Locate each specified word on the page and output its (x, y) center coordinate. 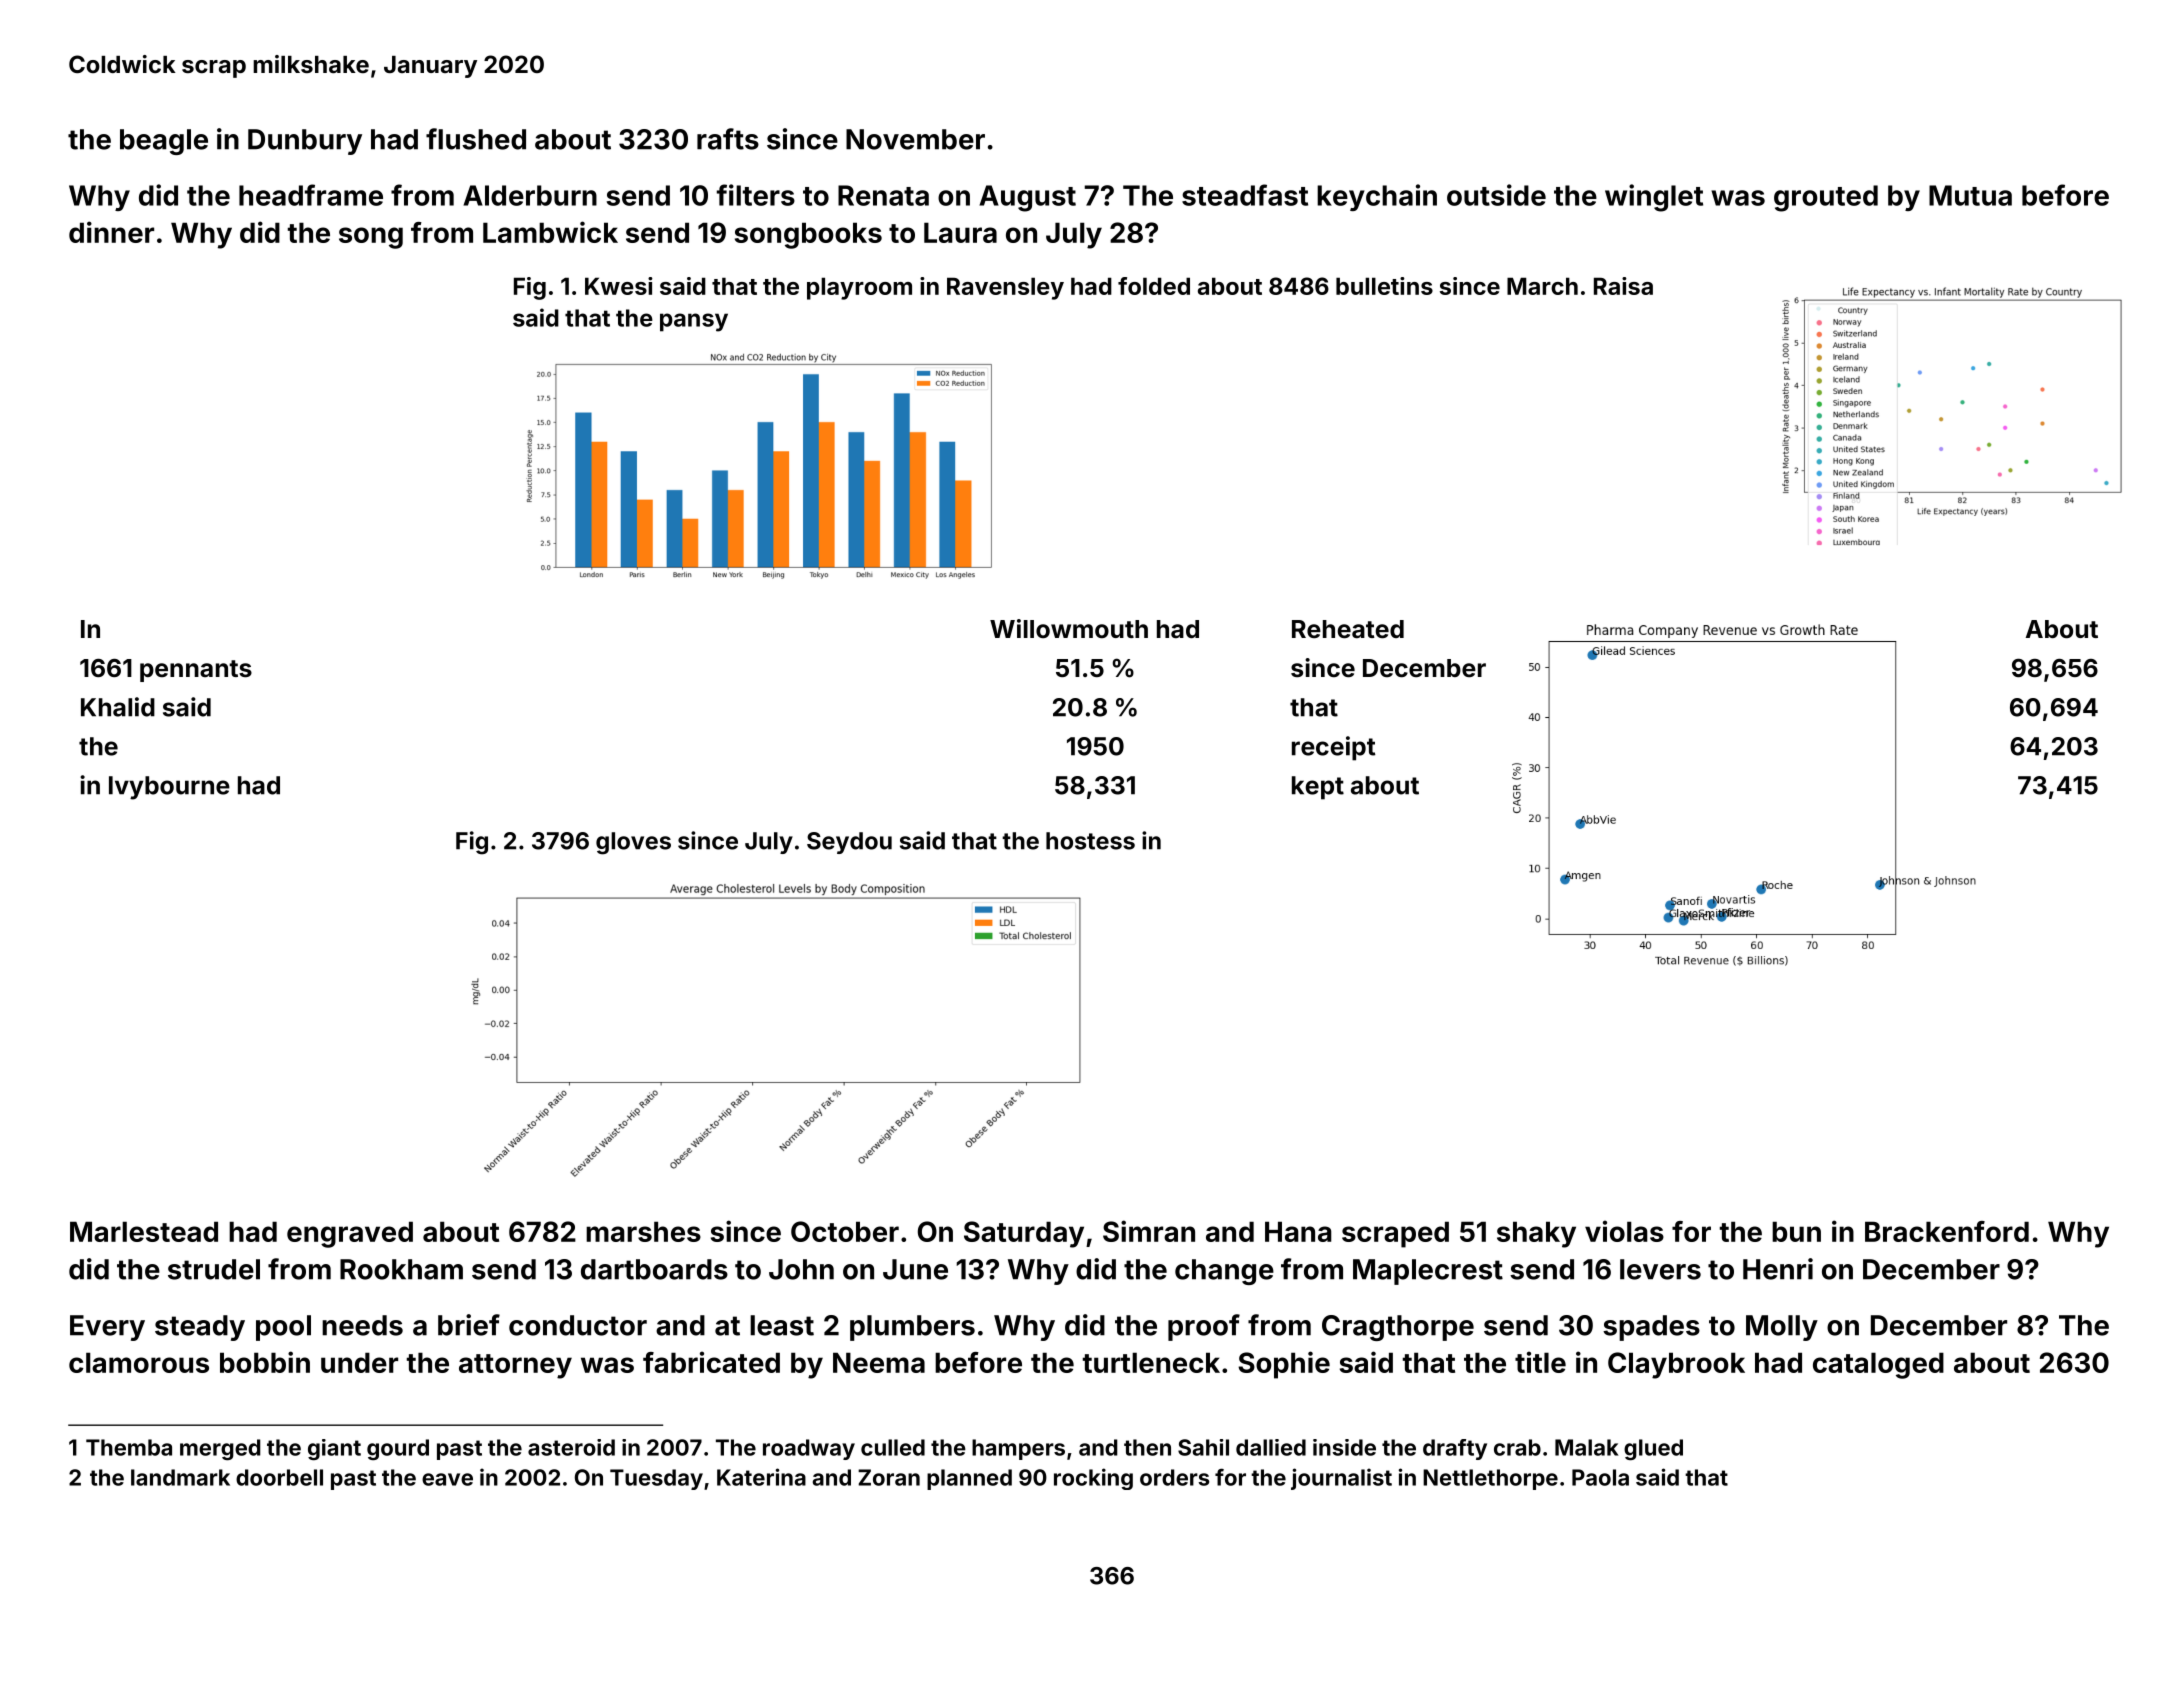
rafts (728, 139)
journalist (1341, 1479)
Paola (1600, 1477)
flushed (476, 139)
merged (220, 1449)
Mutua (1970, 195)
